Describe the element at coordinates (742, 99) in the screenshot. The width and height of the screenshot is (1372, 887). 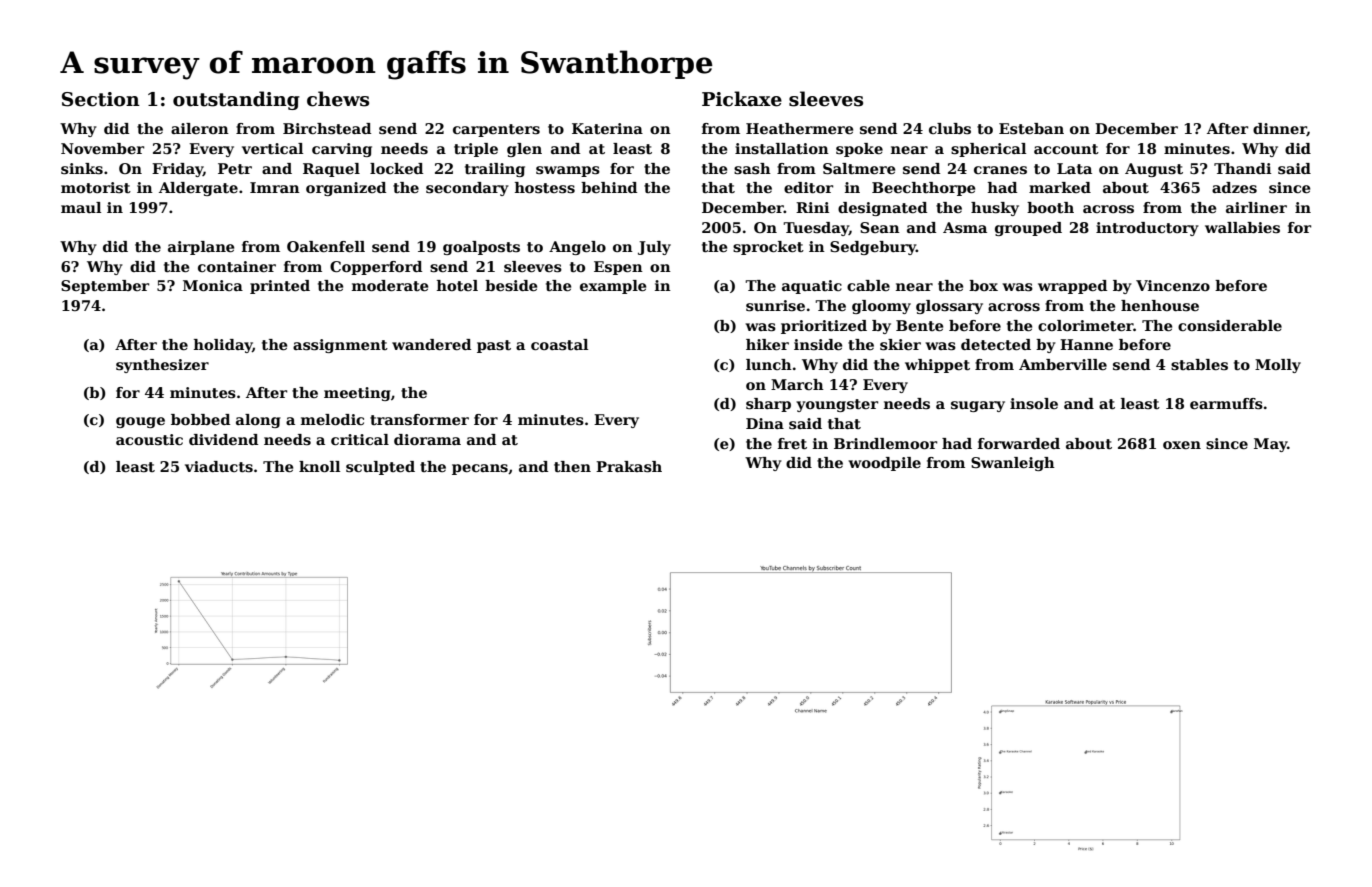
I see `Pickaxe` at that location.
